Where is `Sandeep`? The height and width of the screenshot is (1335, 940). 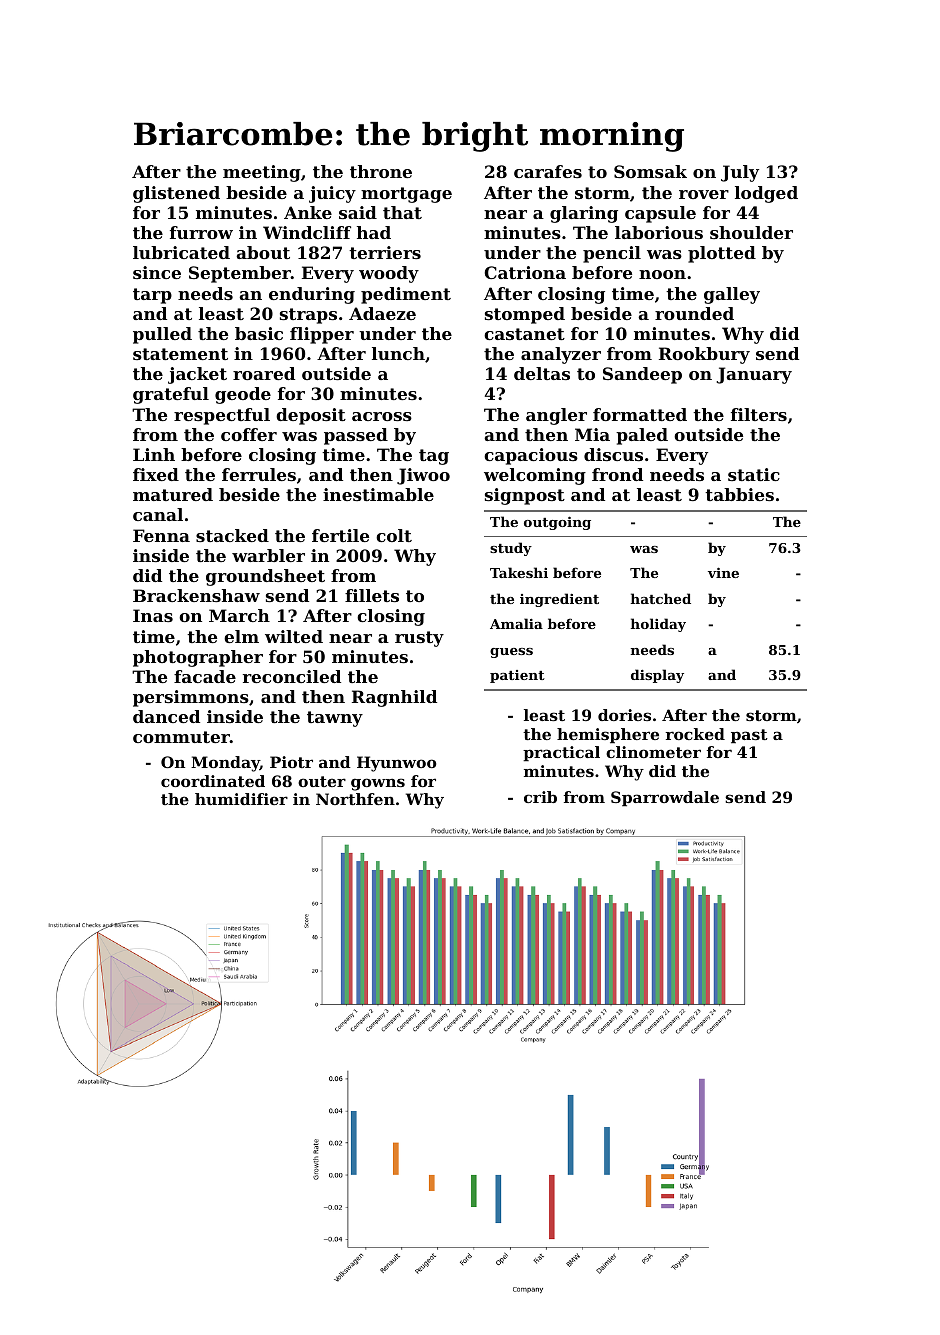 Sandeep is located at coordinates (642, 375).
